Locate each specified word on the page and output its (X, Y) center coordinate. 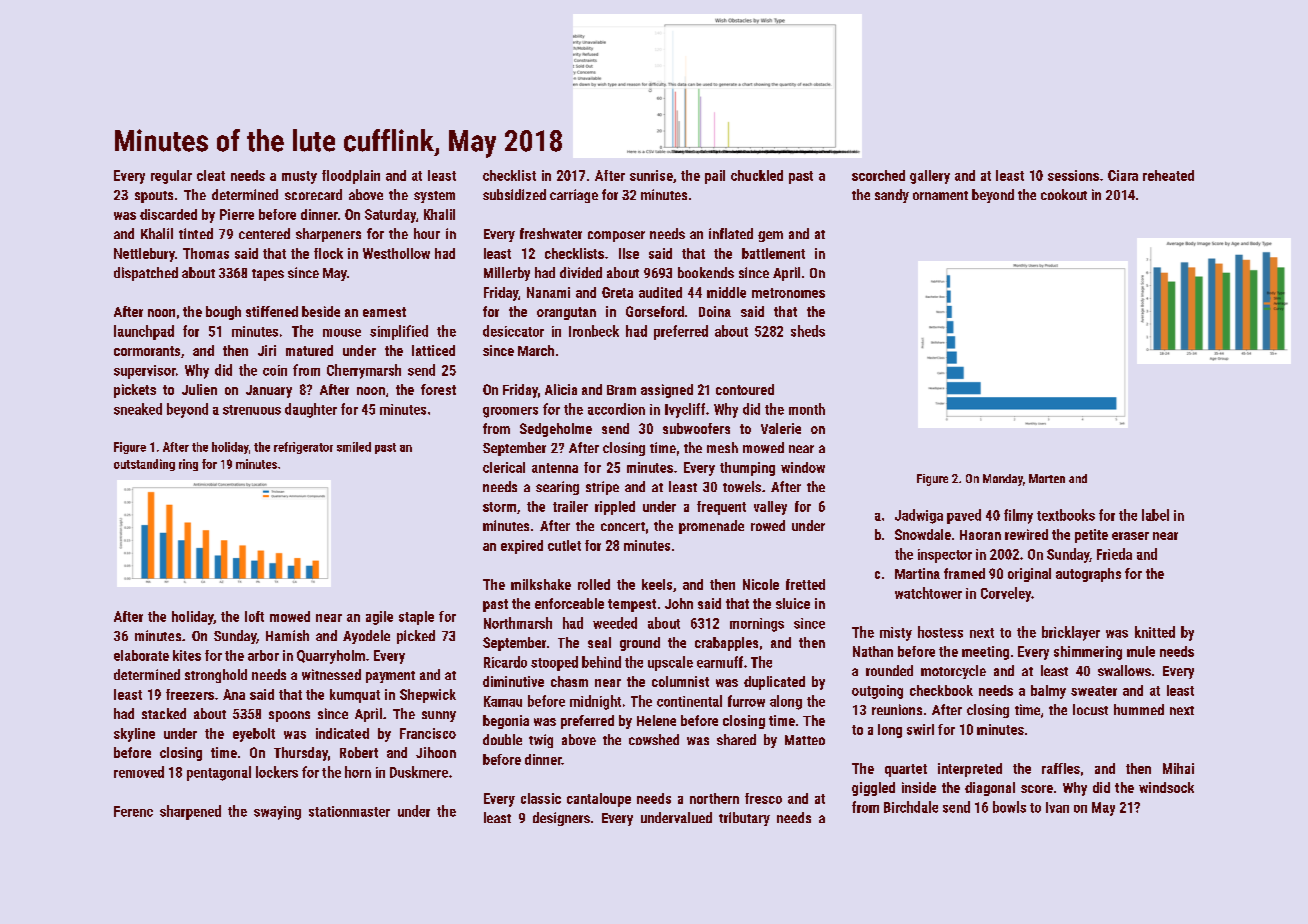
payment (390, 677)
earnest (384, 312)
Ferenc (133, 811)
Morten (1047, 478)
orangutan (566, 313)
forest (438, 389)
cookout (1064, 194)
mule (1141, 651)
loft (254, 616)
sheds (808, 331)
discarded (168, 214)
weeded (615, 623)
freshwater (551, 233)
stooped (554, 663)
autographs (1088, 575)
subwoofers (696, 428)
